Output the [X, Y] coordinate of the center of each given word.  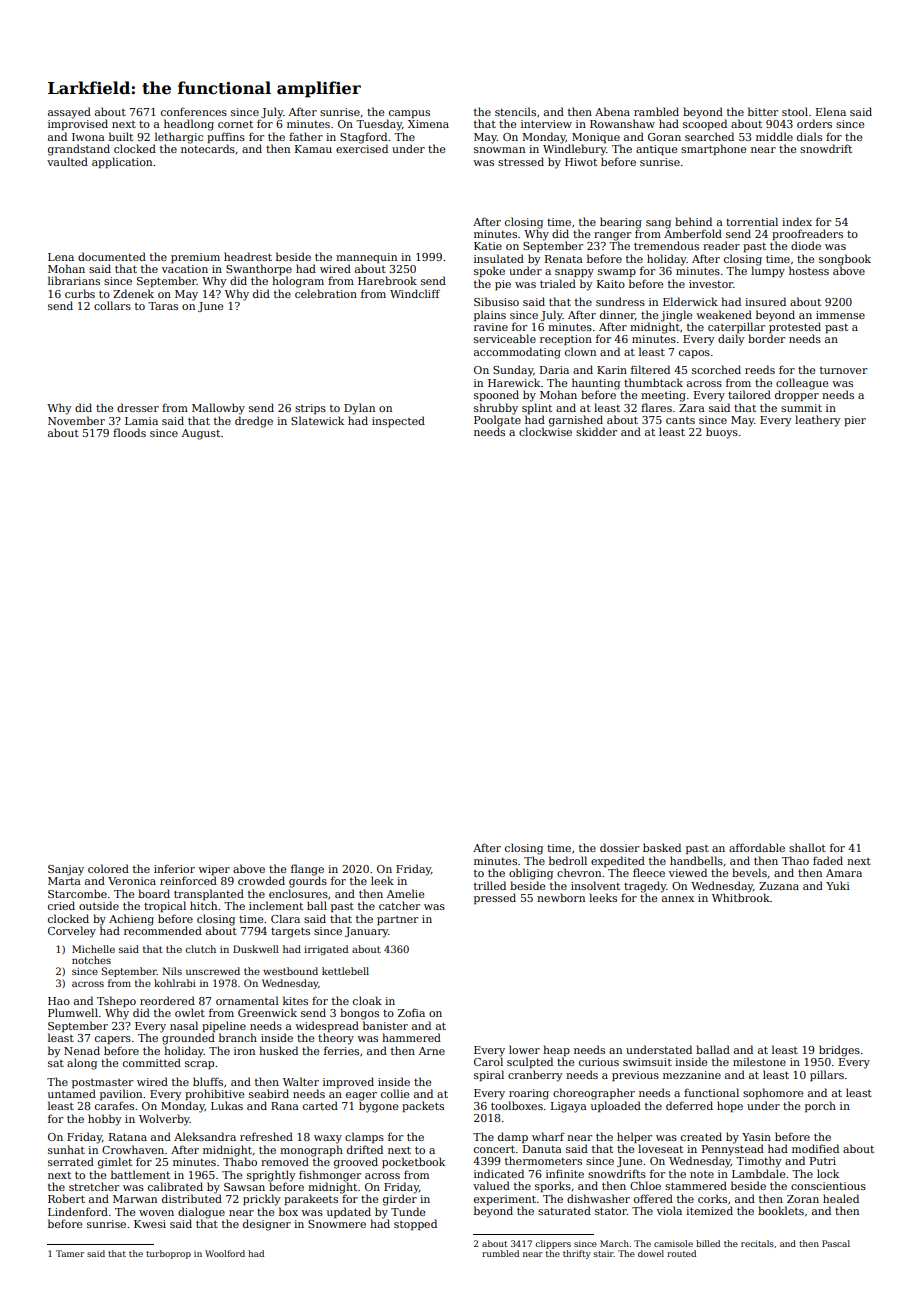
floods [129, 432]
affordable [757, 847]
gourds [308, 882]
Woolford [225, 1253]
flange [307, 870]
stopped [415, 1224]
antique [656, 150]
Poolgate [497, 421]
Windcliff [415, 293]
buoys [722, 433]
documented [112, 256]
